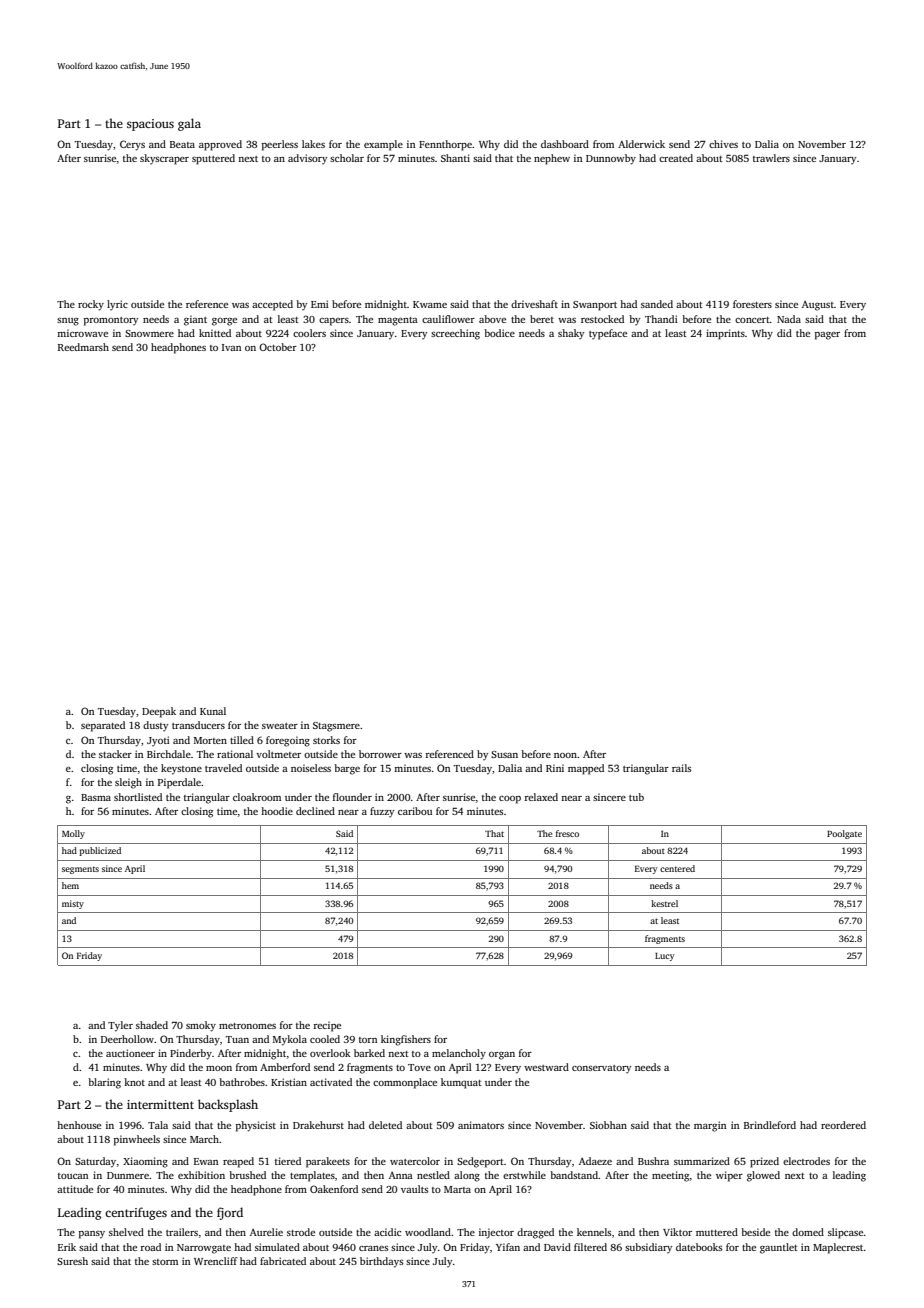  I want to click on fuzzy, so click(382, 812).
